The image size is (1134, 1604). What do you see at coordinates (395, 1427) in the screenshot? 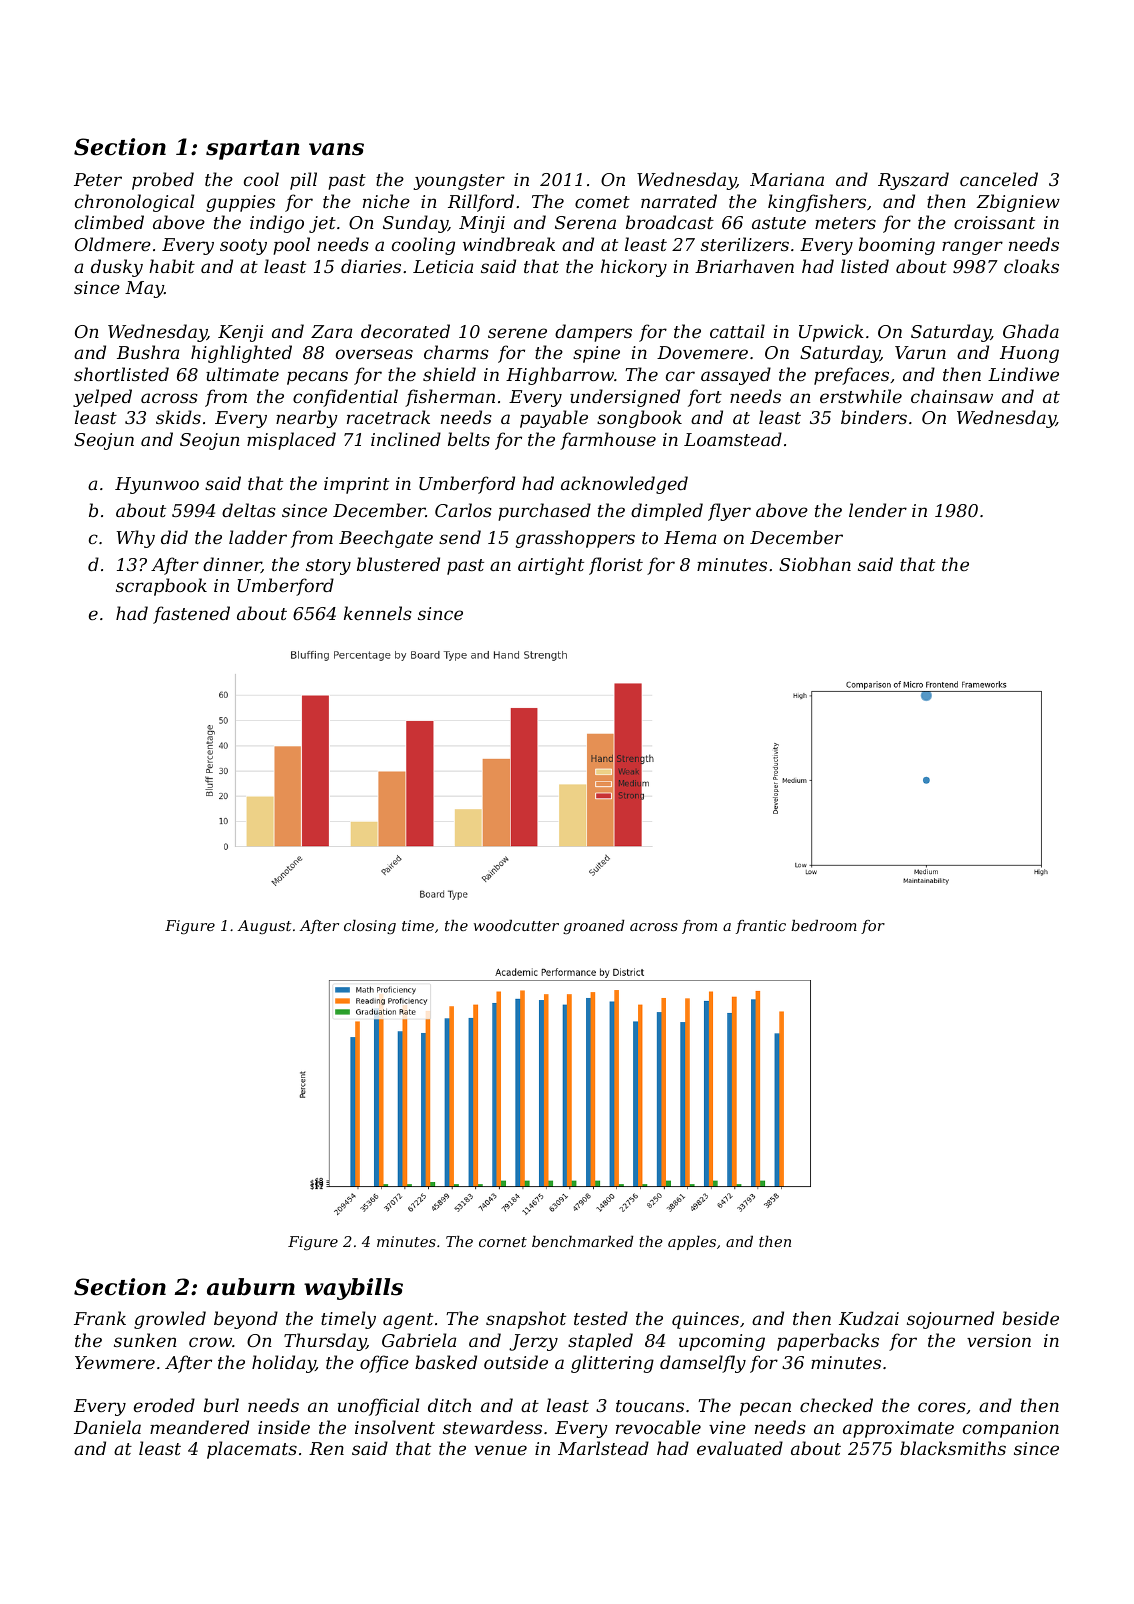
I see `insolvent` at bounding box center [395, 1427].
